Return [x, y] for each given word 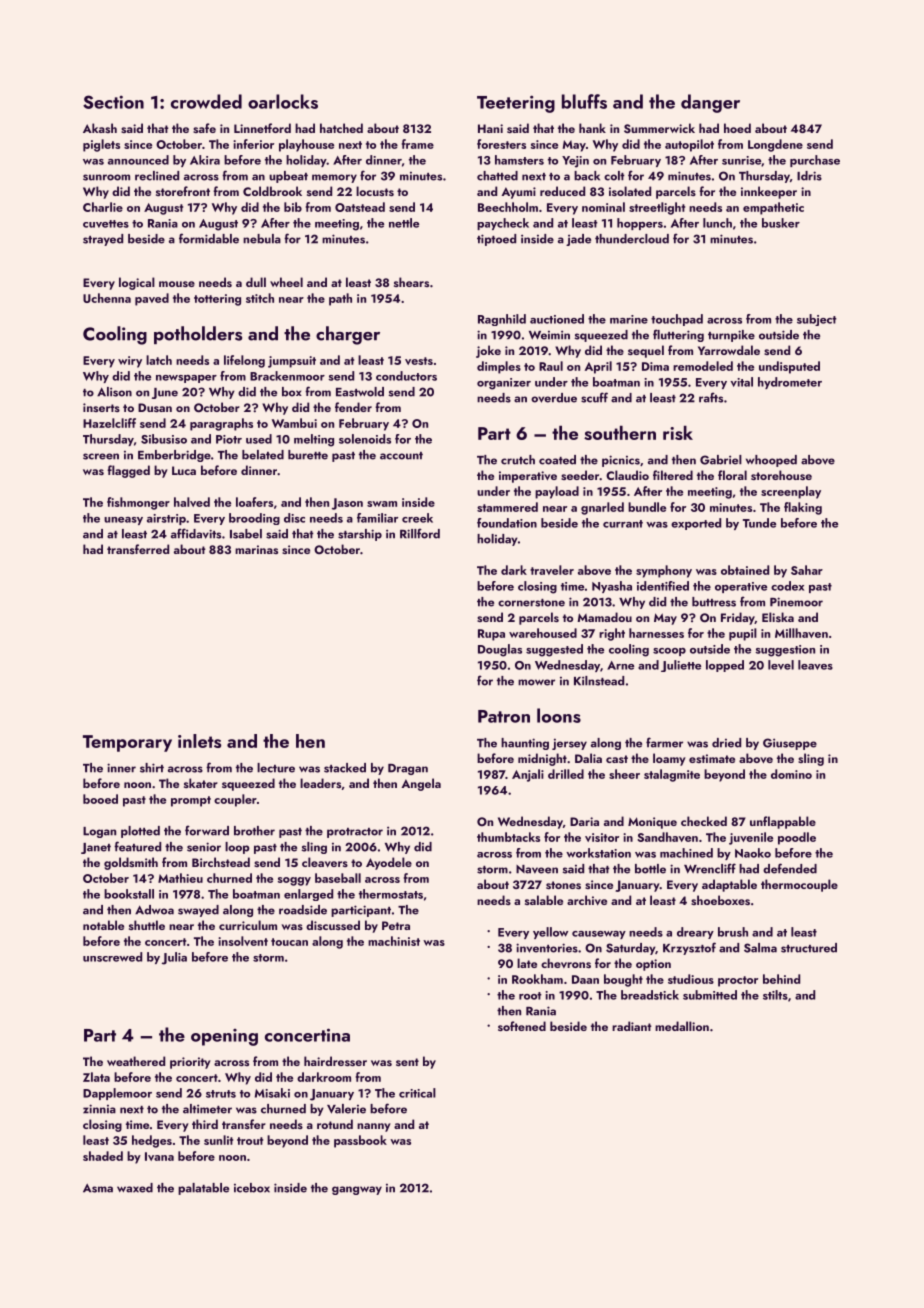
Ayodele [389, 863]
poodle [797, 838]
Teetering [516, 104]
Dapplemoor [117, 1094]
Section [113, 102]
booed [100, 799]
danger [710, 103]
